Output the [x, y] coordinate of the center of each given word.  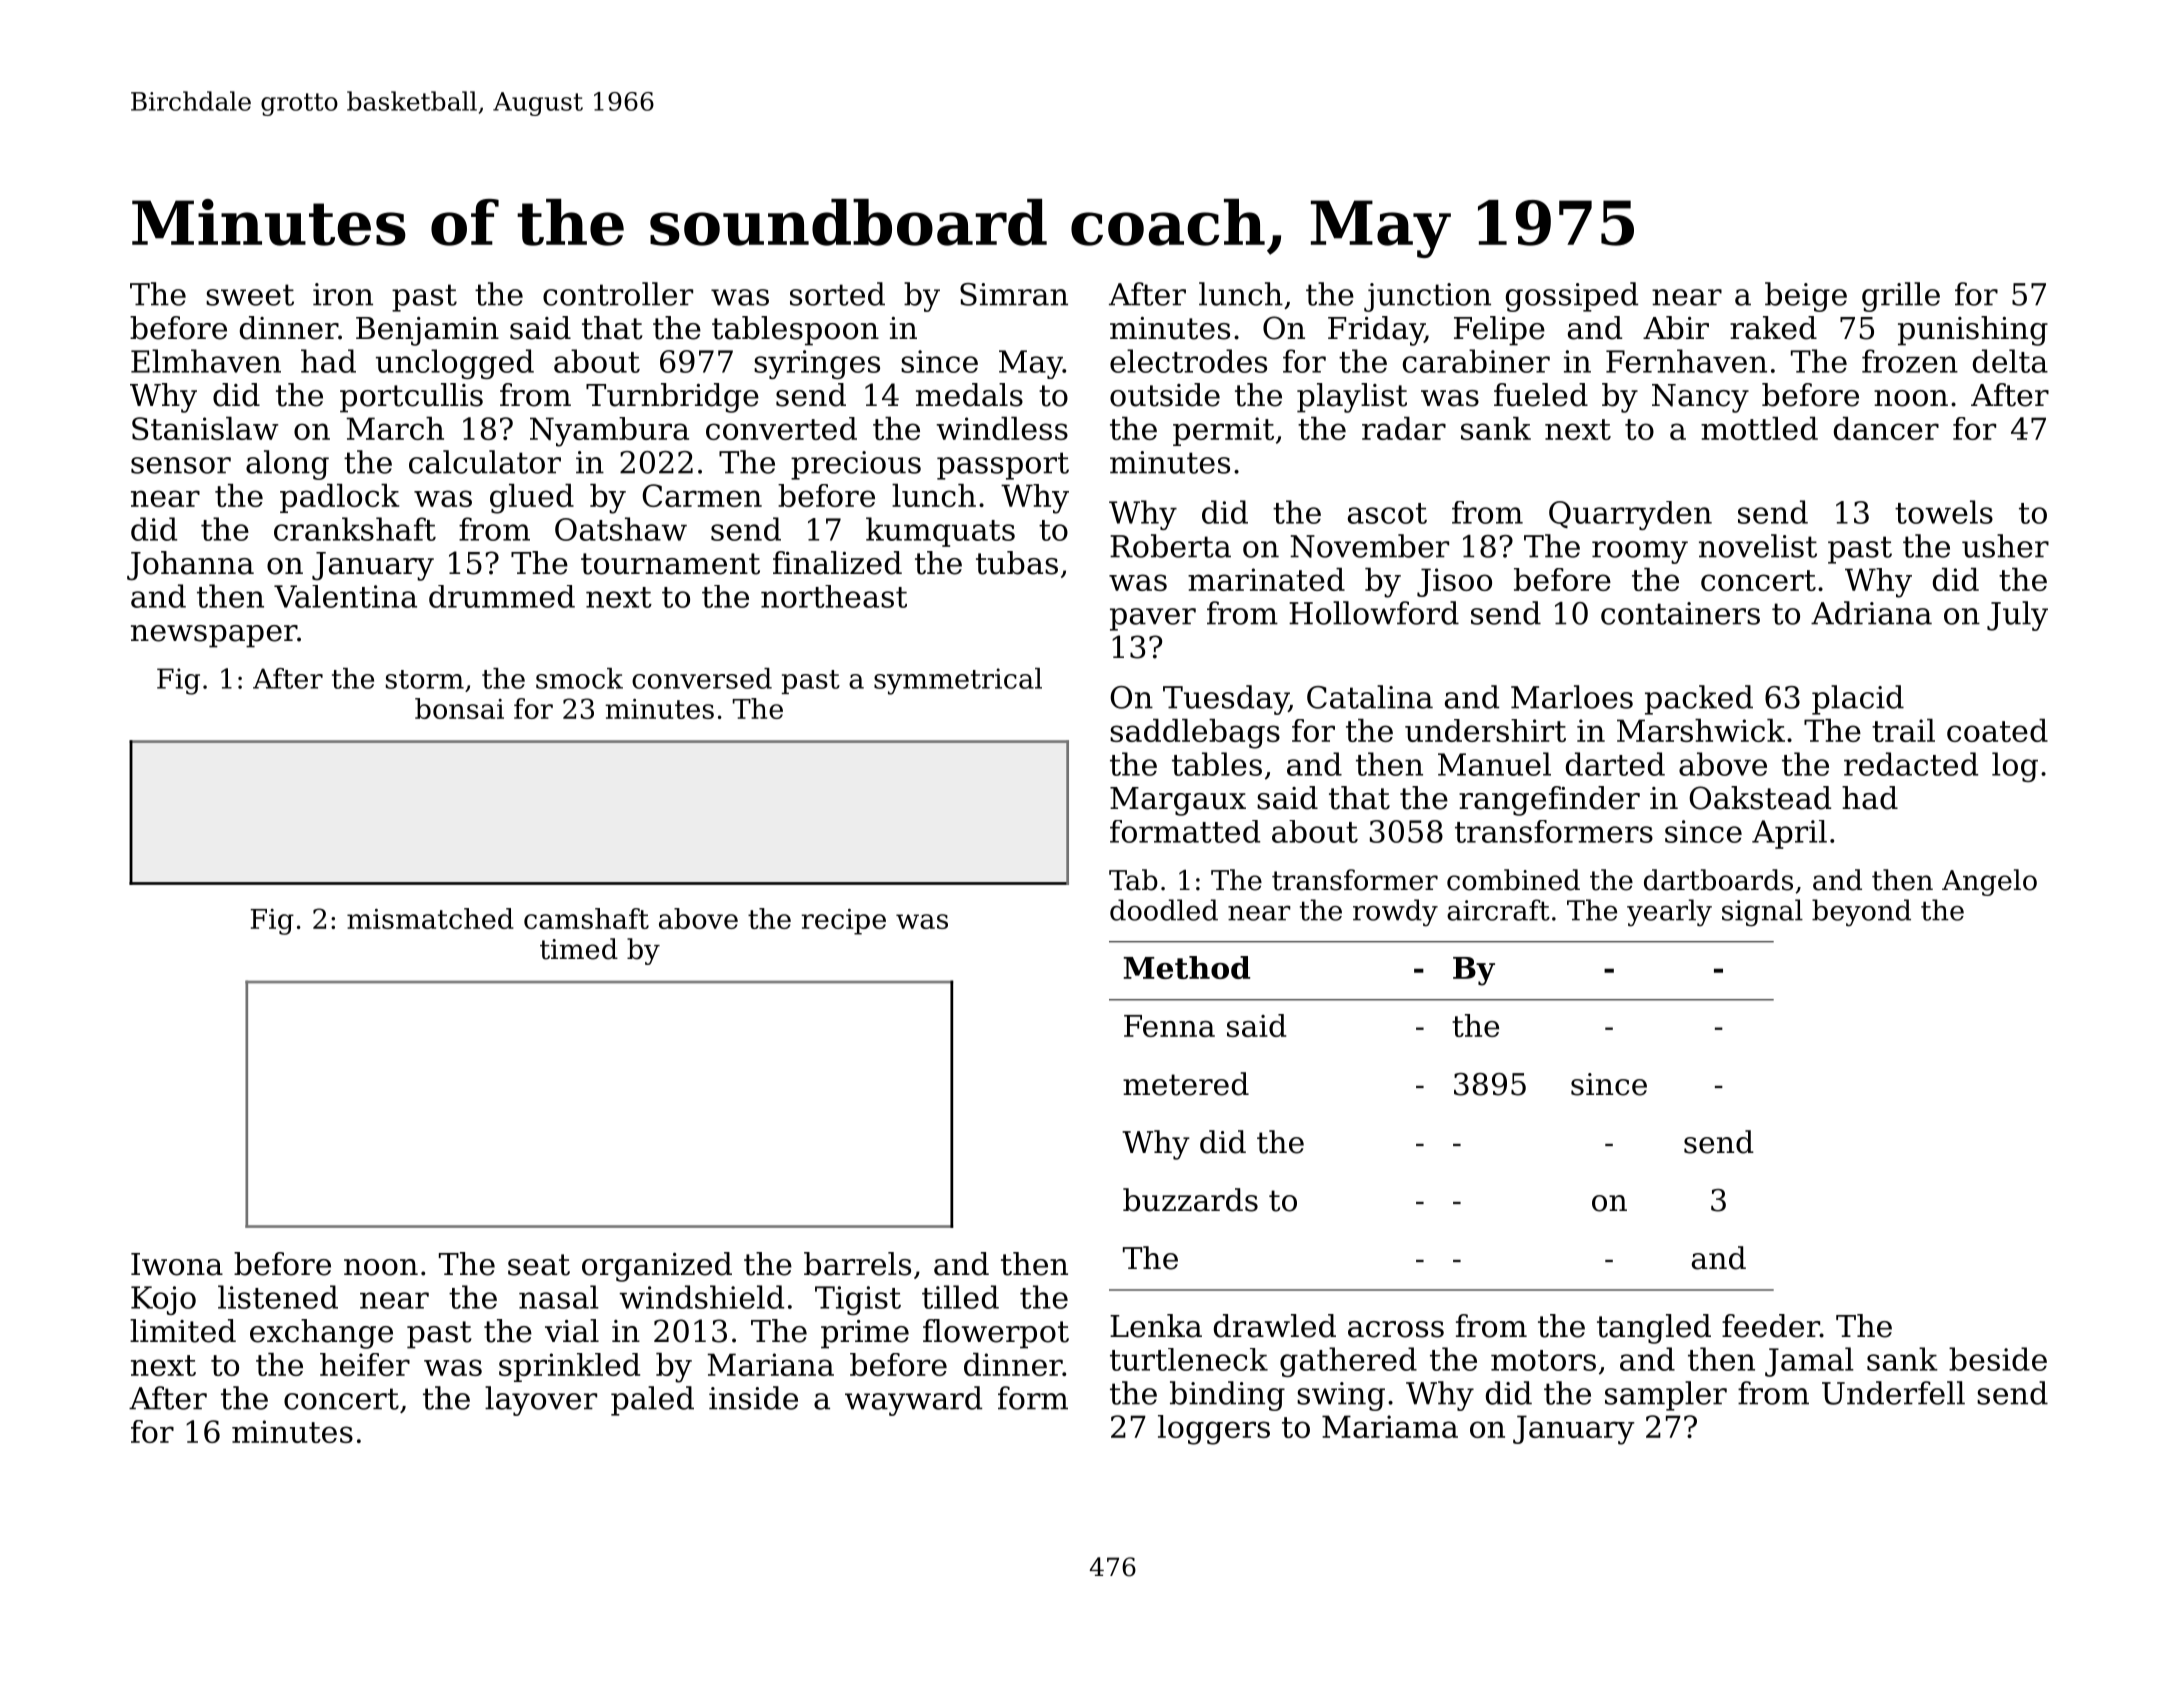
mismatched [430, 918]
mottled [1759, 428]
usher [2005, 546]
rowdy [1395, 913]
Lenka [1156, 1326]
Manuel [1494, 764]
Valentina [345, 596]
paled [652, 1401]
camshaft [586, 918]
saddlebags [1195, 734]
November [1369, 546]
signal [1762, 913]
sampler [1666, 1396]
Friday [1376, 331]
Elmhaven [206, 361]
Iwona [177, 1264]
